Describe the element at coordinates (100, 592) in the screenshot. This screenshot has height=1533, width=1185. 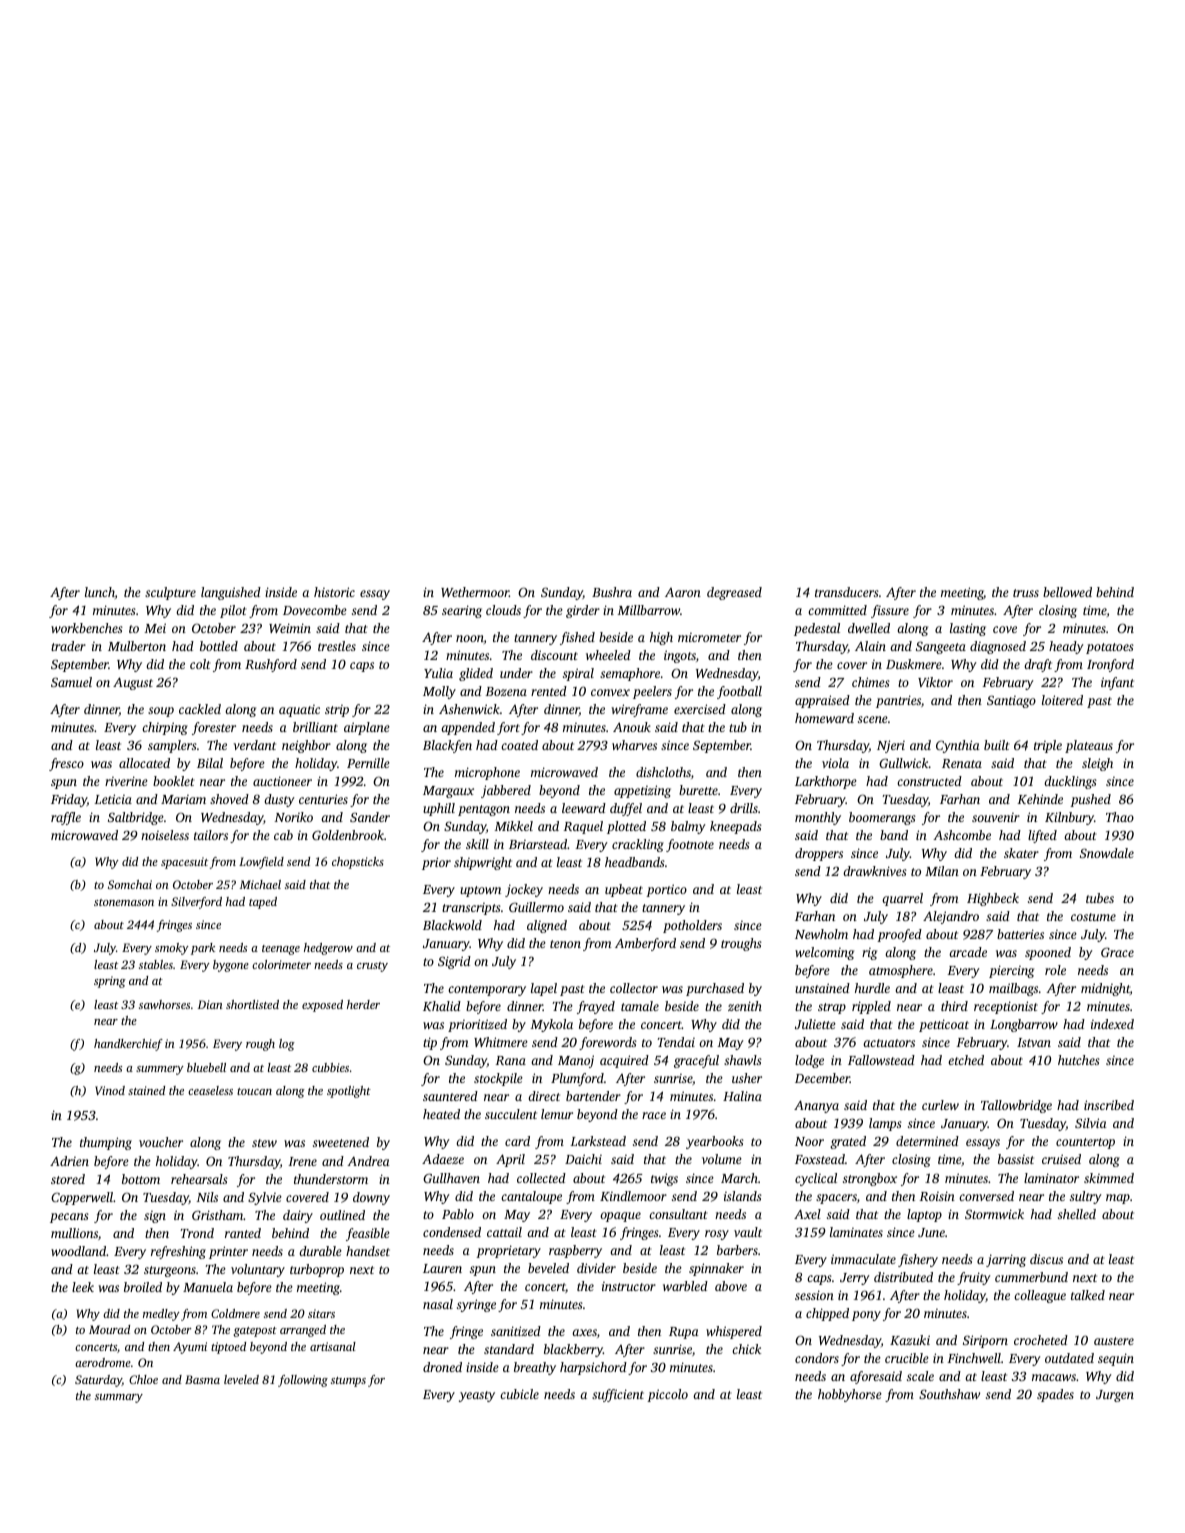
I see `lunch` at that location.
